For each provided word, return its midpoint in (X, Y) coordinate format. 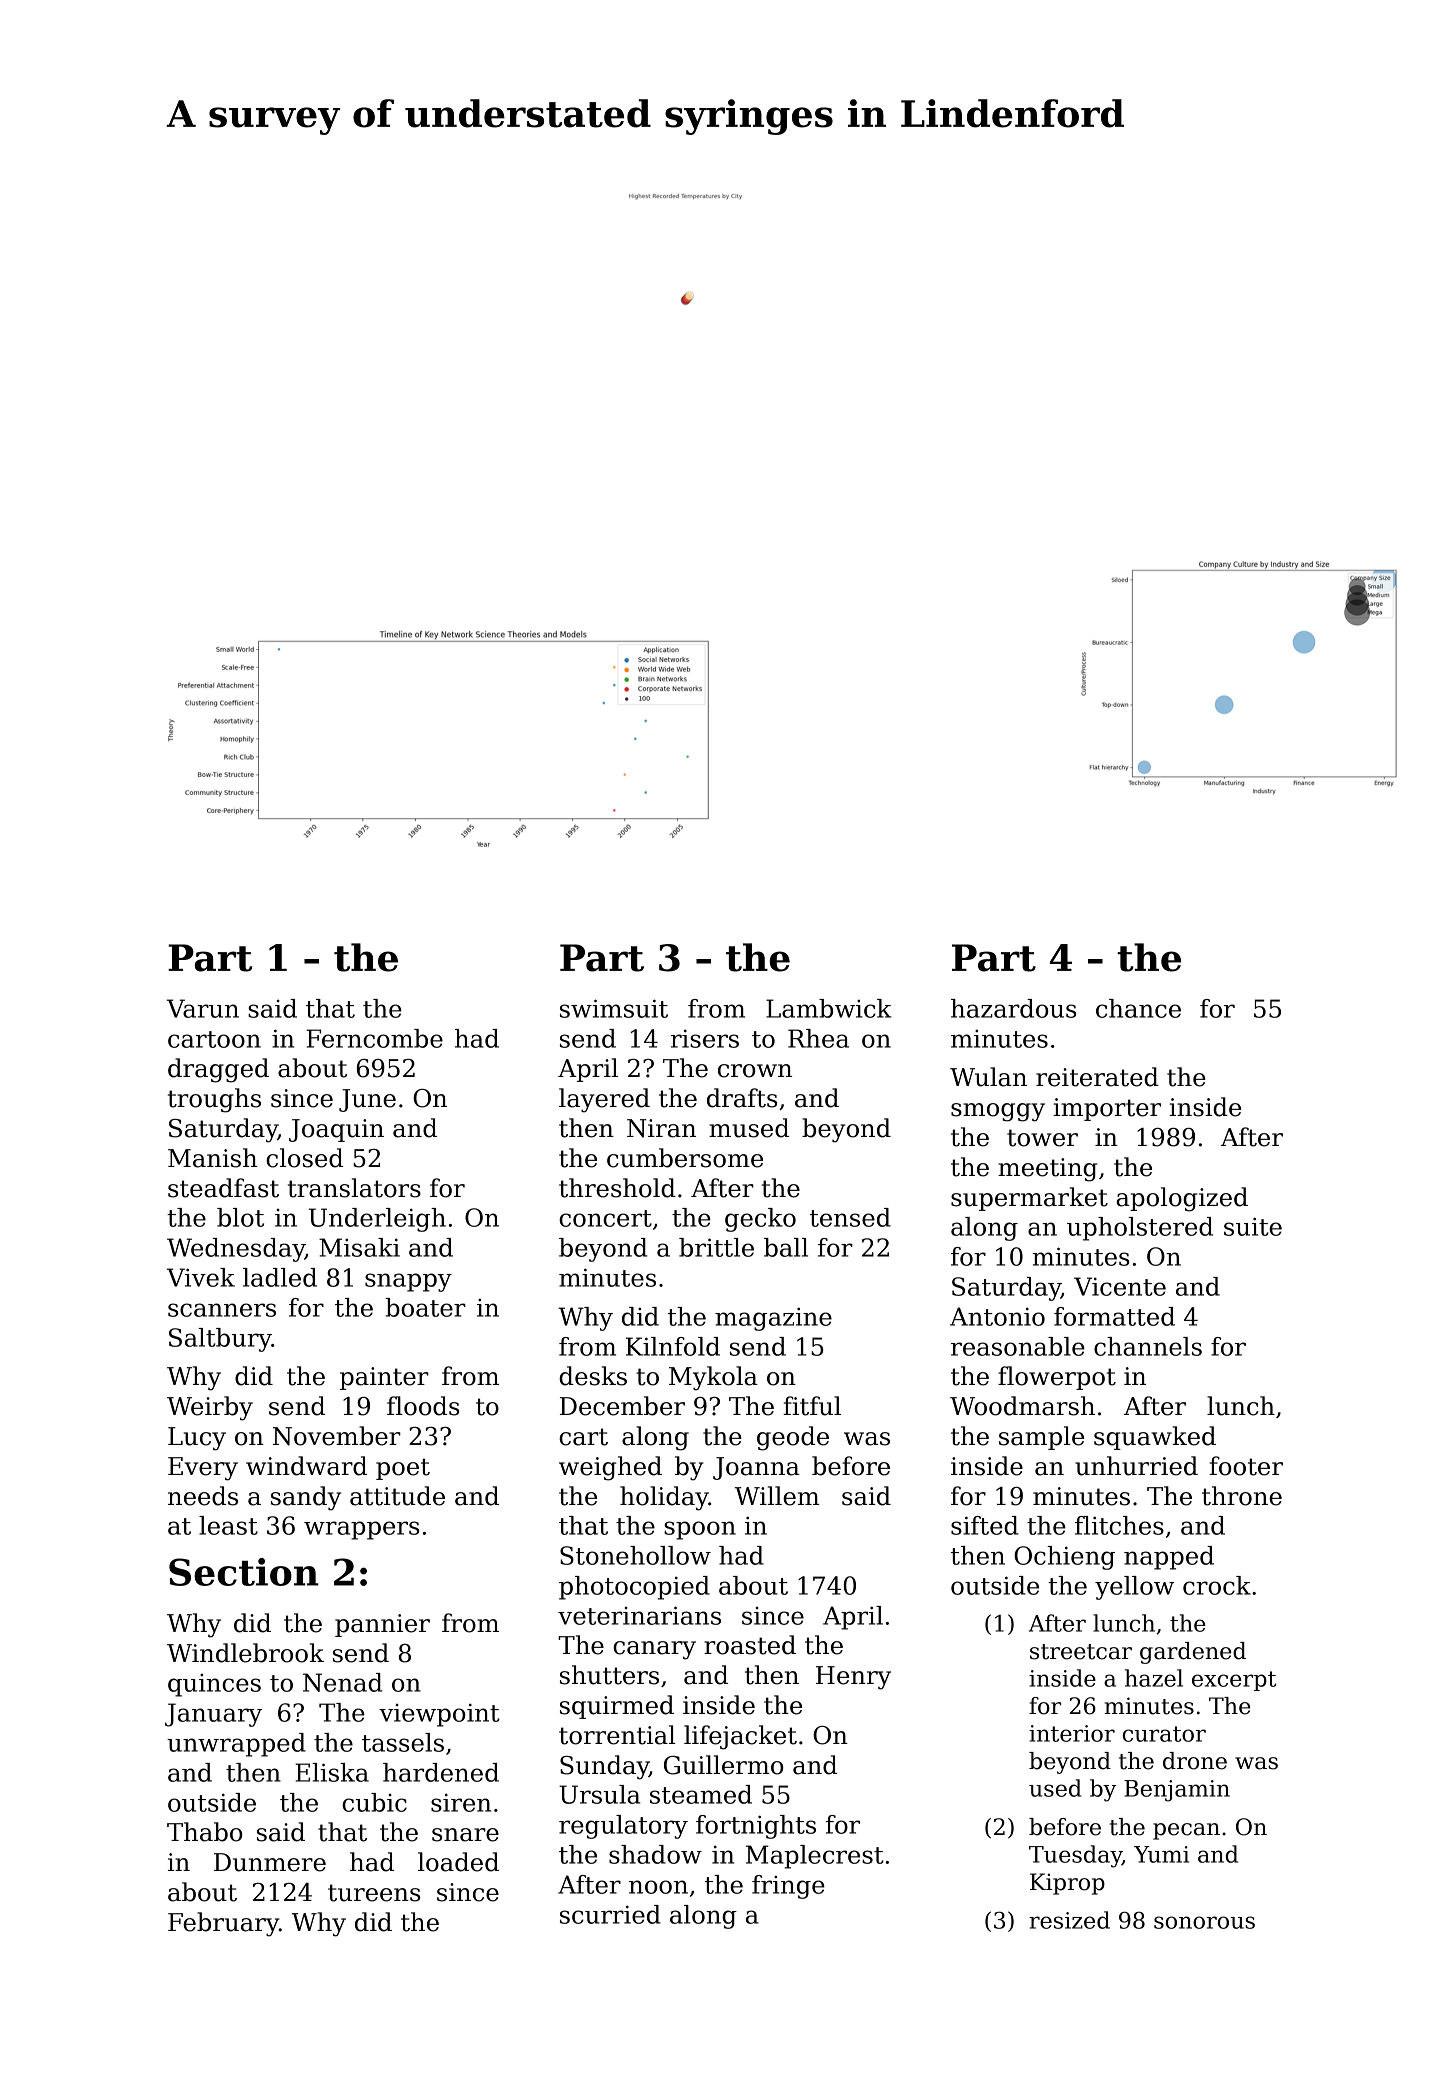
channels (1148, 1346)
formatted (1114, 1316)
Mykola (713, 1378)
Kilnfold (673, 1346)
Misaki (359, 1247)
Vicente (1120, 1286)
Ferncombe (374, 1038)
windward (306, 1466)
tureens (374, 1893)
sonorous (1204, 1922)
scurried (610, 1914)
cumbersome (685, 1158)
